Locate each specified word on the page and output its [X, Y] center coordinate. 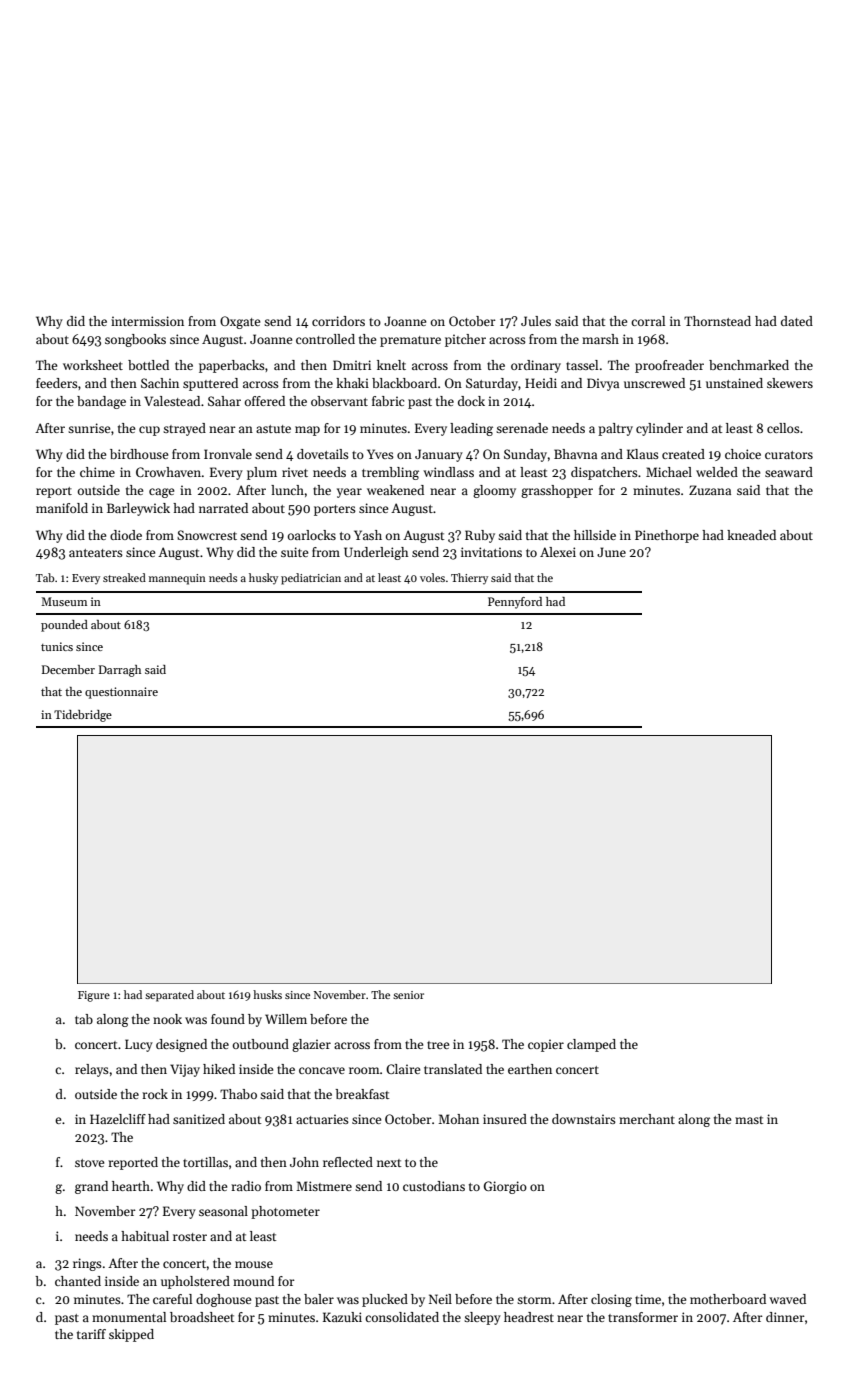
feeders [57, 383]
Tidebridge [83, 716]
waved [787, 1299]
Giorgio [505, 1187]
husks [267, 994]
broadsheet [202, 1317]
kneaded [751, 535]
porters [335, 510]
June [611, 552]
